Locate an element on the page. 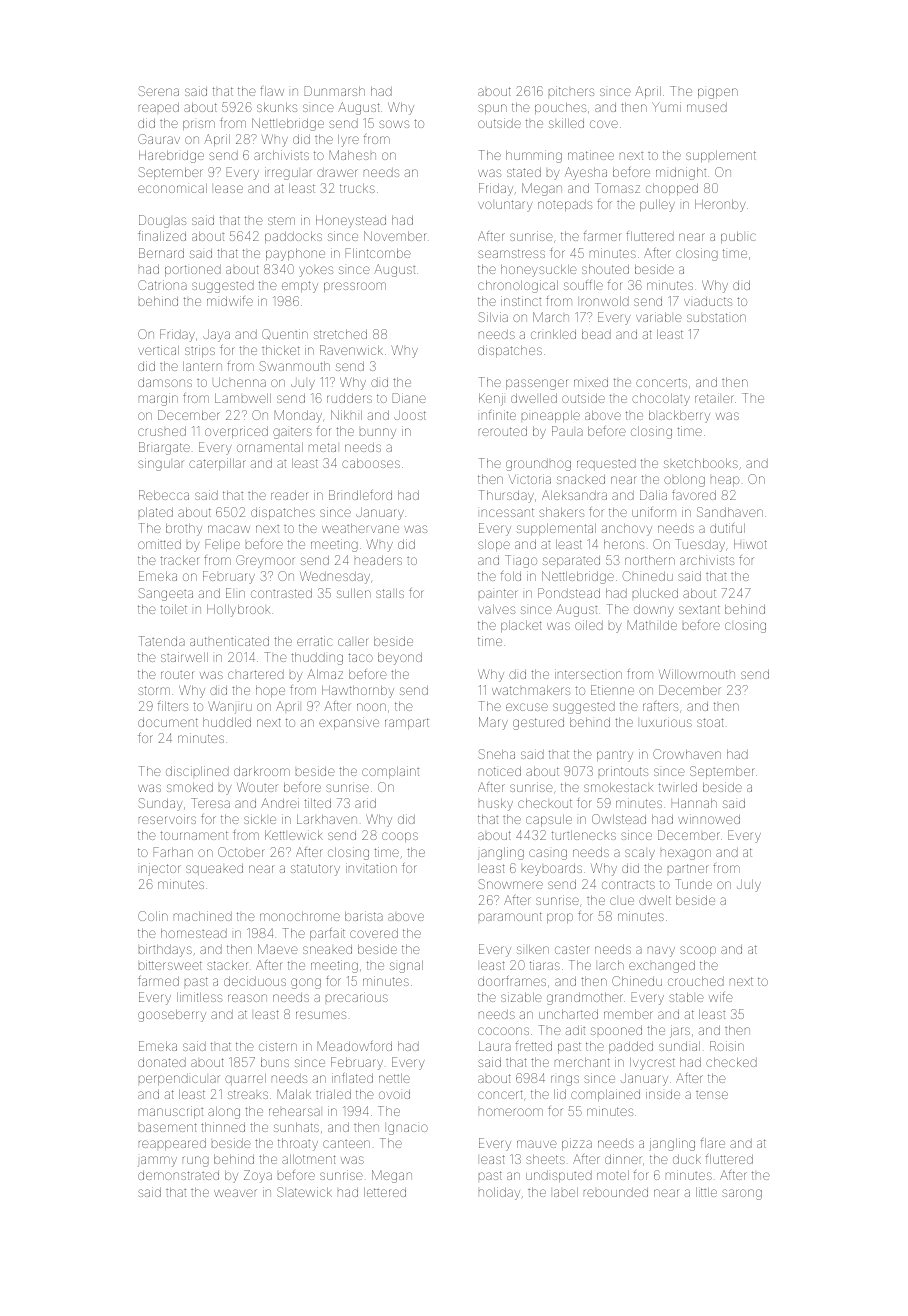  Uchenna is located at coordinates (239, 382).
